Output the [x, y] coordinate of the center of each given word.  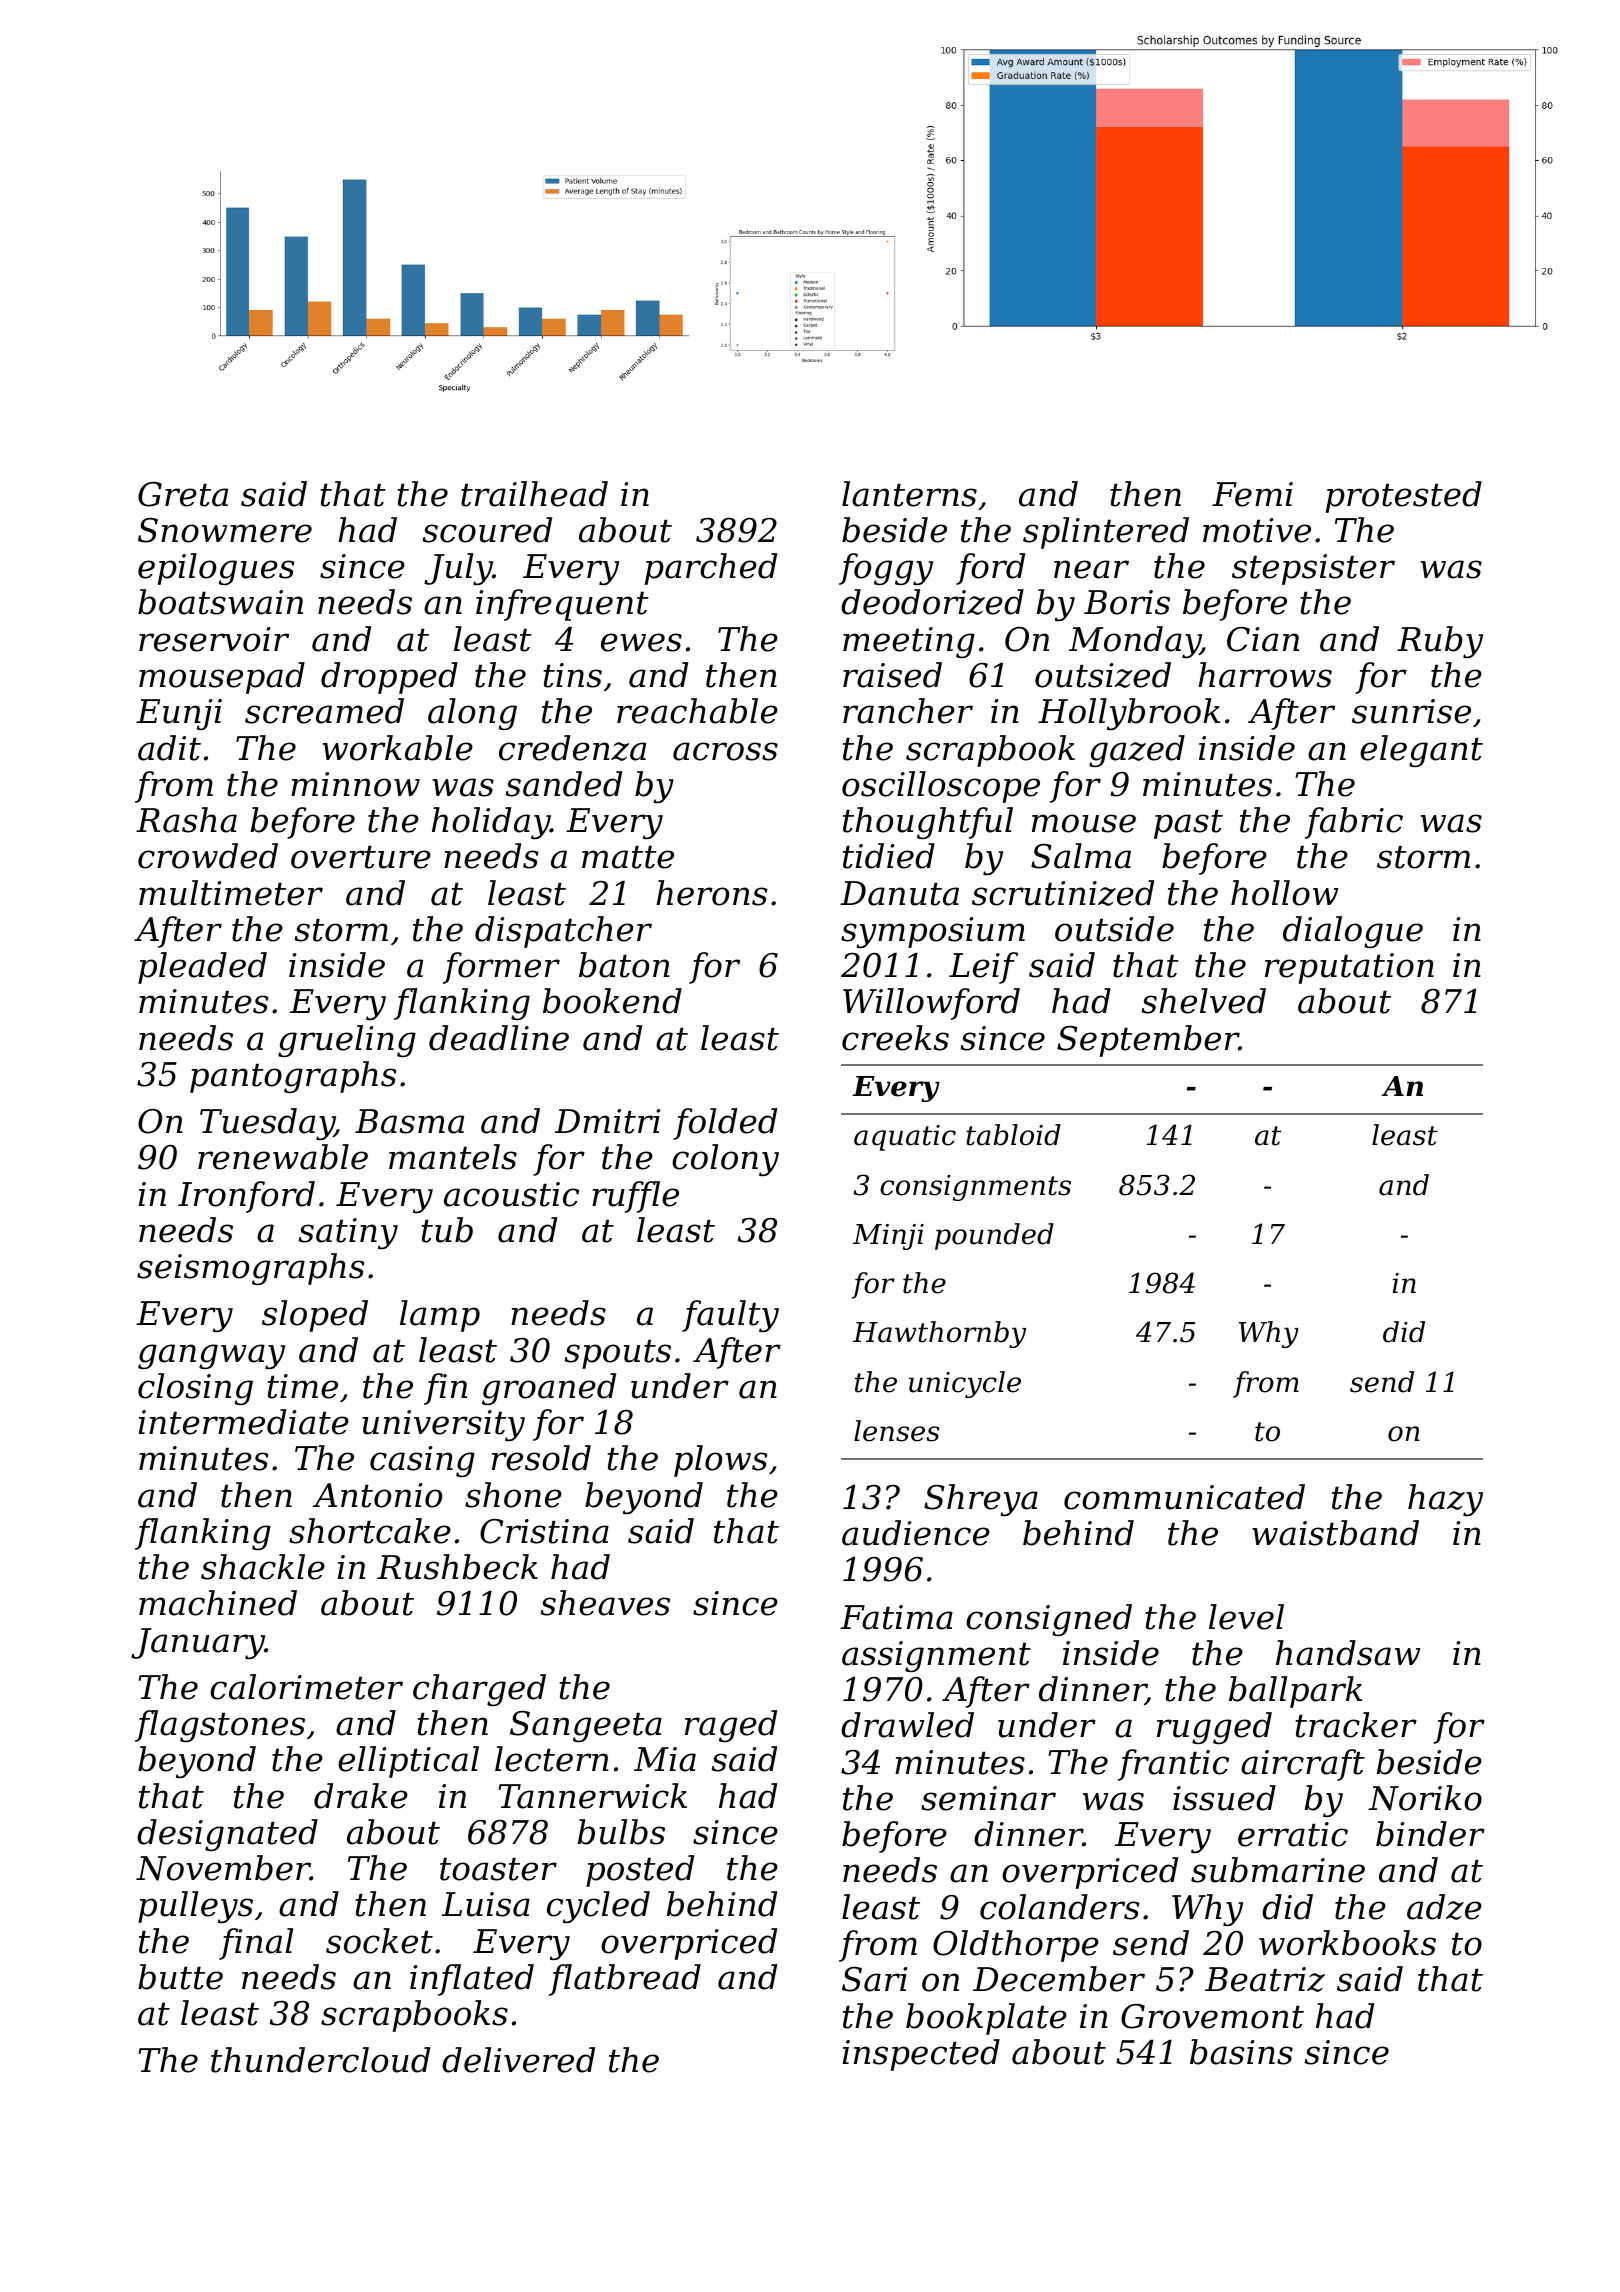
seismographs [251, 1269]
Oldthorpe [1016, 1946]
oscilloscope [941, 787]
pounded [994, 1236]
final [256, 1944]
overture [361, 857]
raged [731, 1726]
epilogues [216, 569]
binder [1430, 1834]
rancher [908, 711]
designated [227, 1835]
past [1188, 824]
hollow [1284, 893]
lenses [896, 1431]
